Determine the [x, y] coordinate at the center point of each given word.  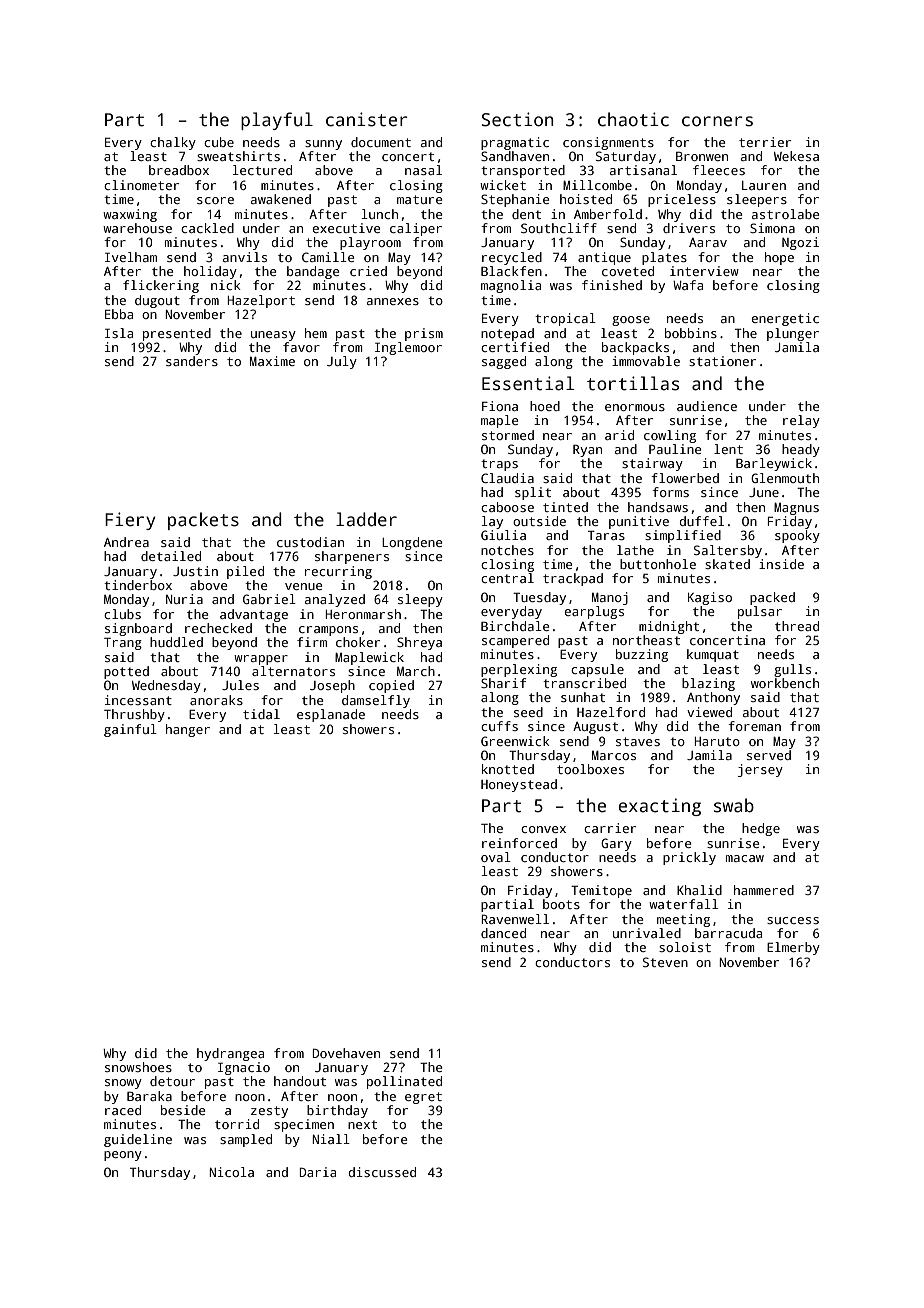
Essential [528, 383]
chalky [173, 143]
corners [717, 121]
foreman [754, 726]
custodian [310, 542]
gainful [130, 730]
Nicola [231, 1172]
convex [543, 829]
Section [518, 119]
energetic [785, 319]
